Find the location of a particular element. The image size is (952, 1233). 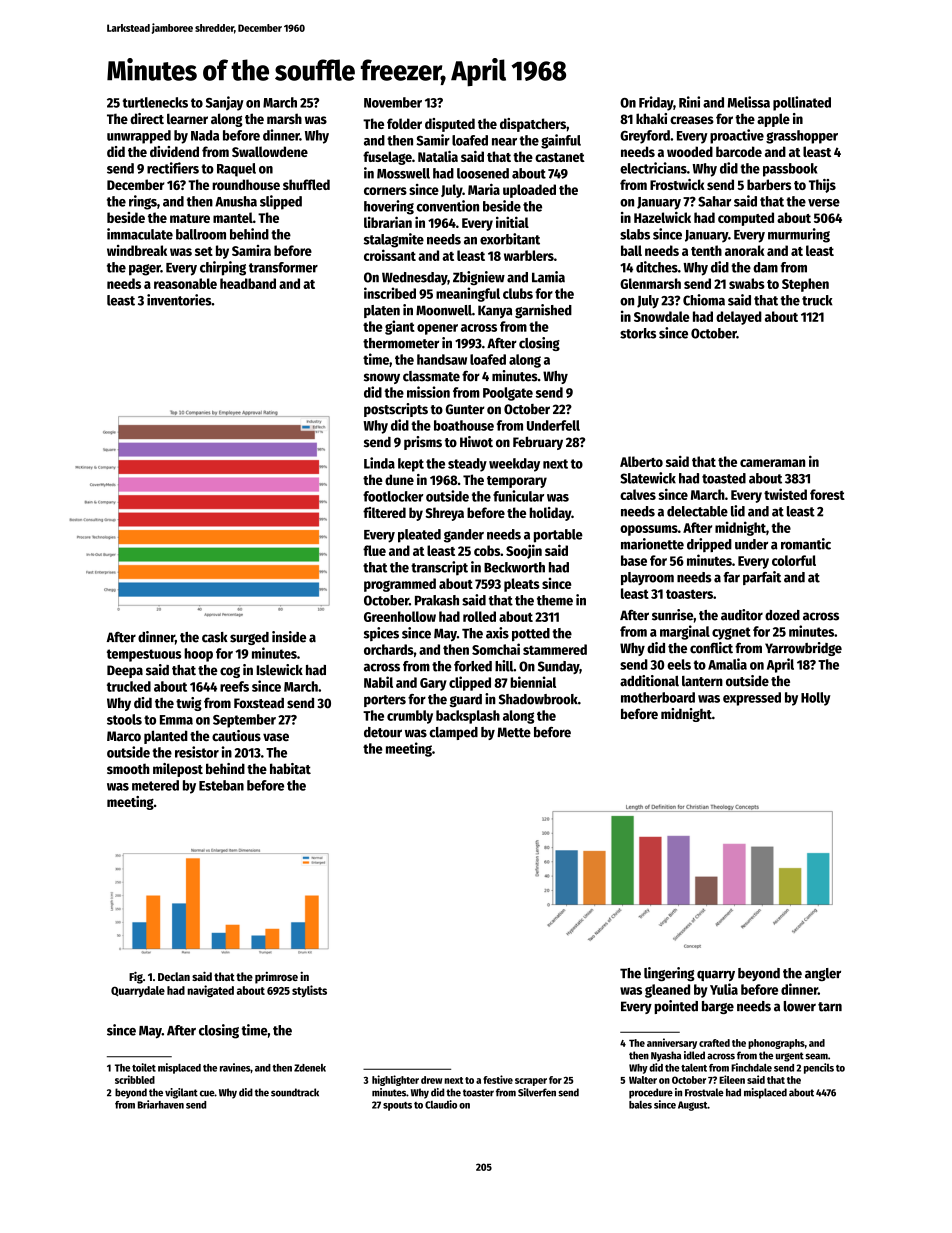

Chioma is located at coordinates (704, 300).
